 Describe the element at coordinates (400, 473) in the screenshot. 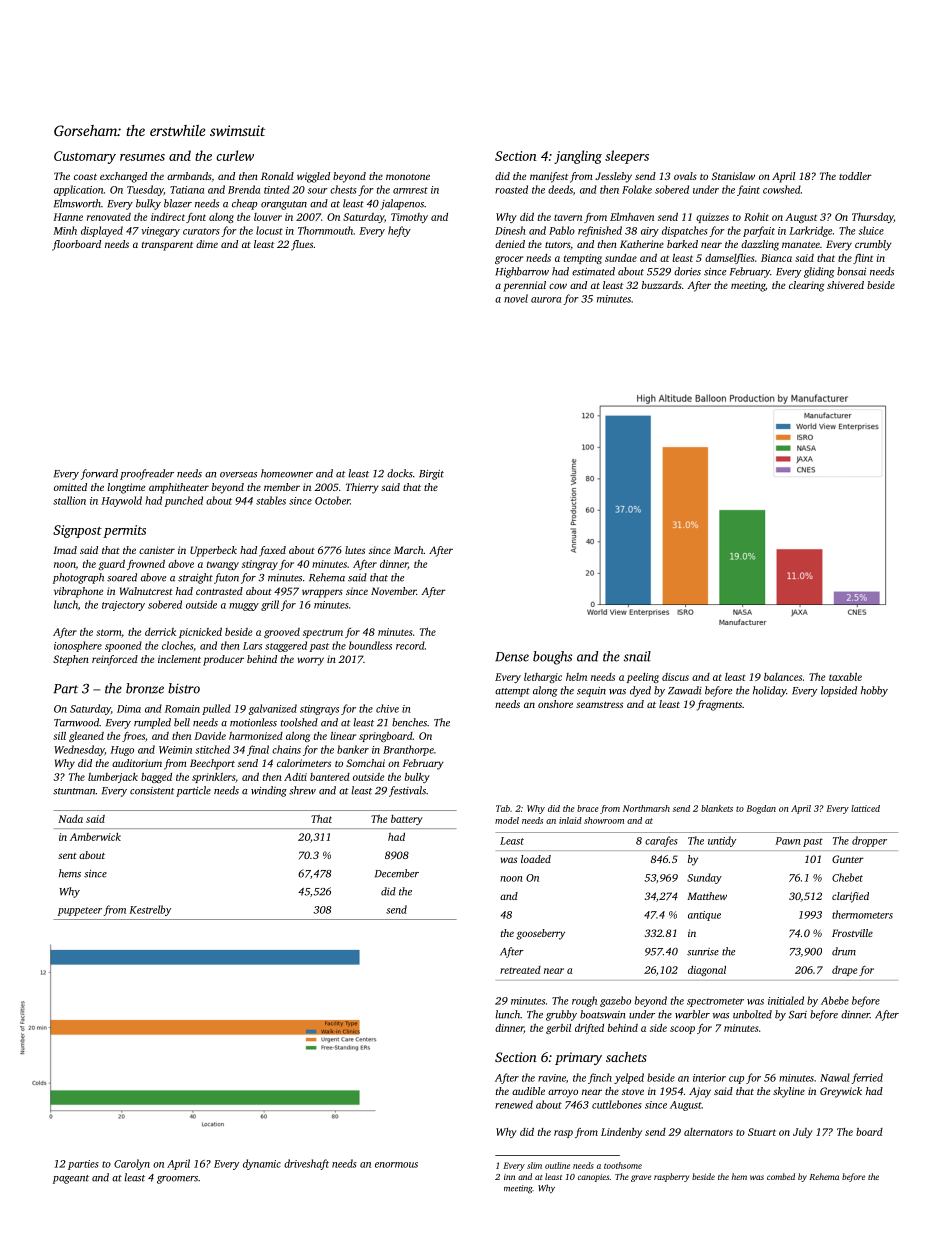

I see `docks` at that location.
